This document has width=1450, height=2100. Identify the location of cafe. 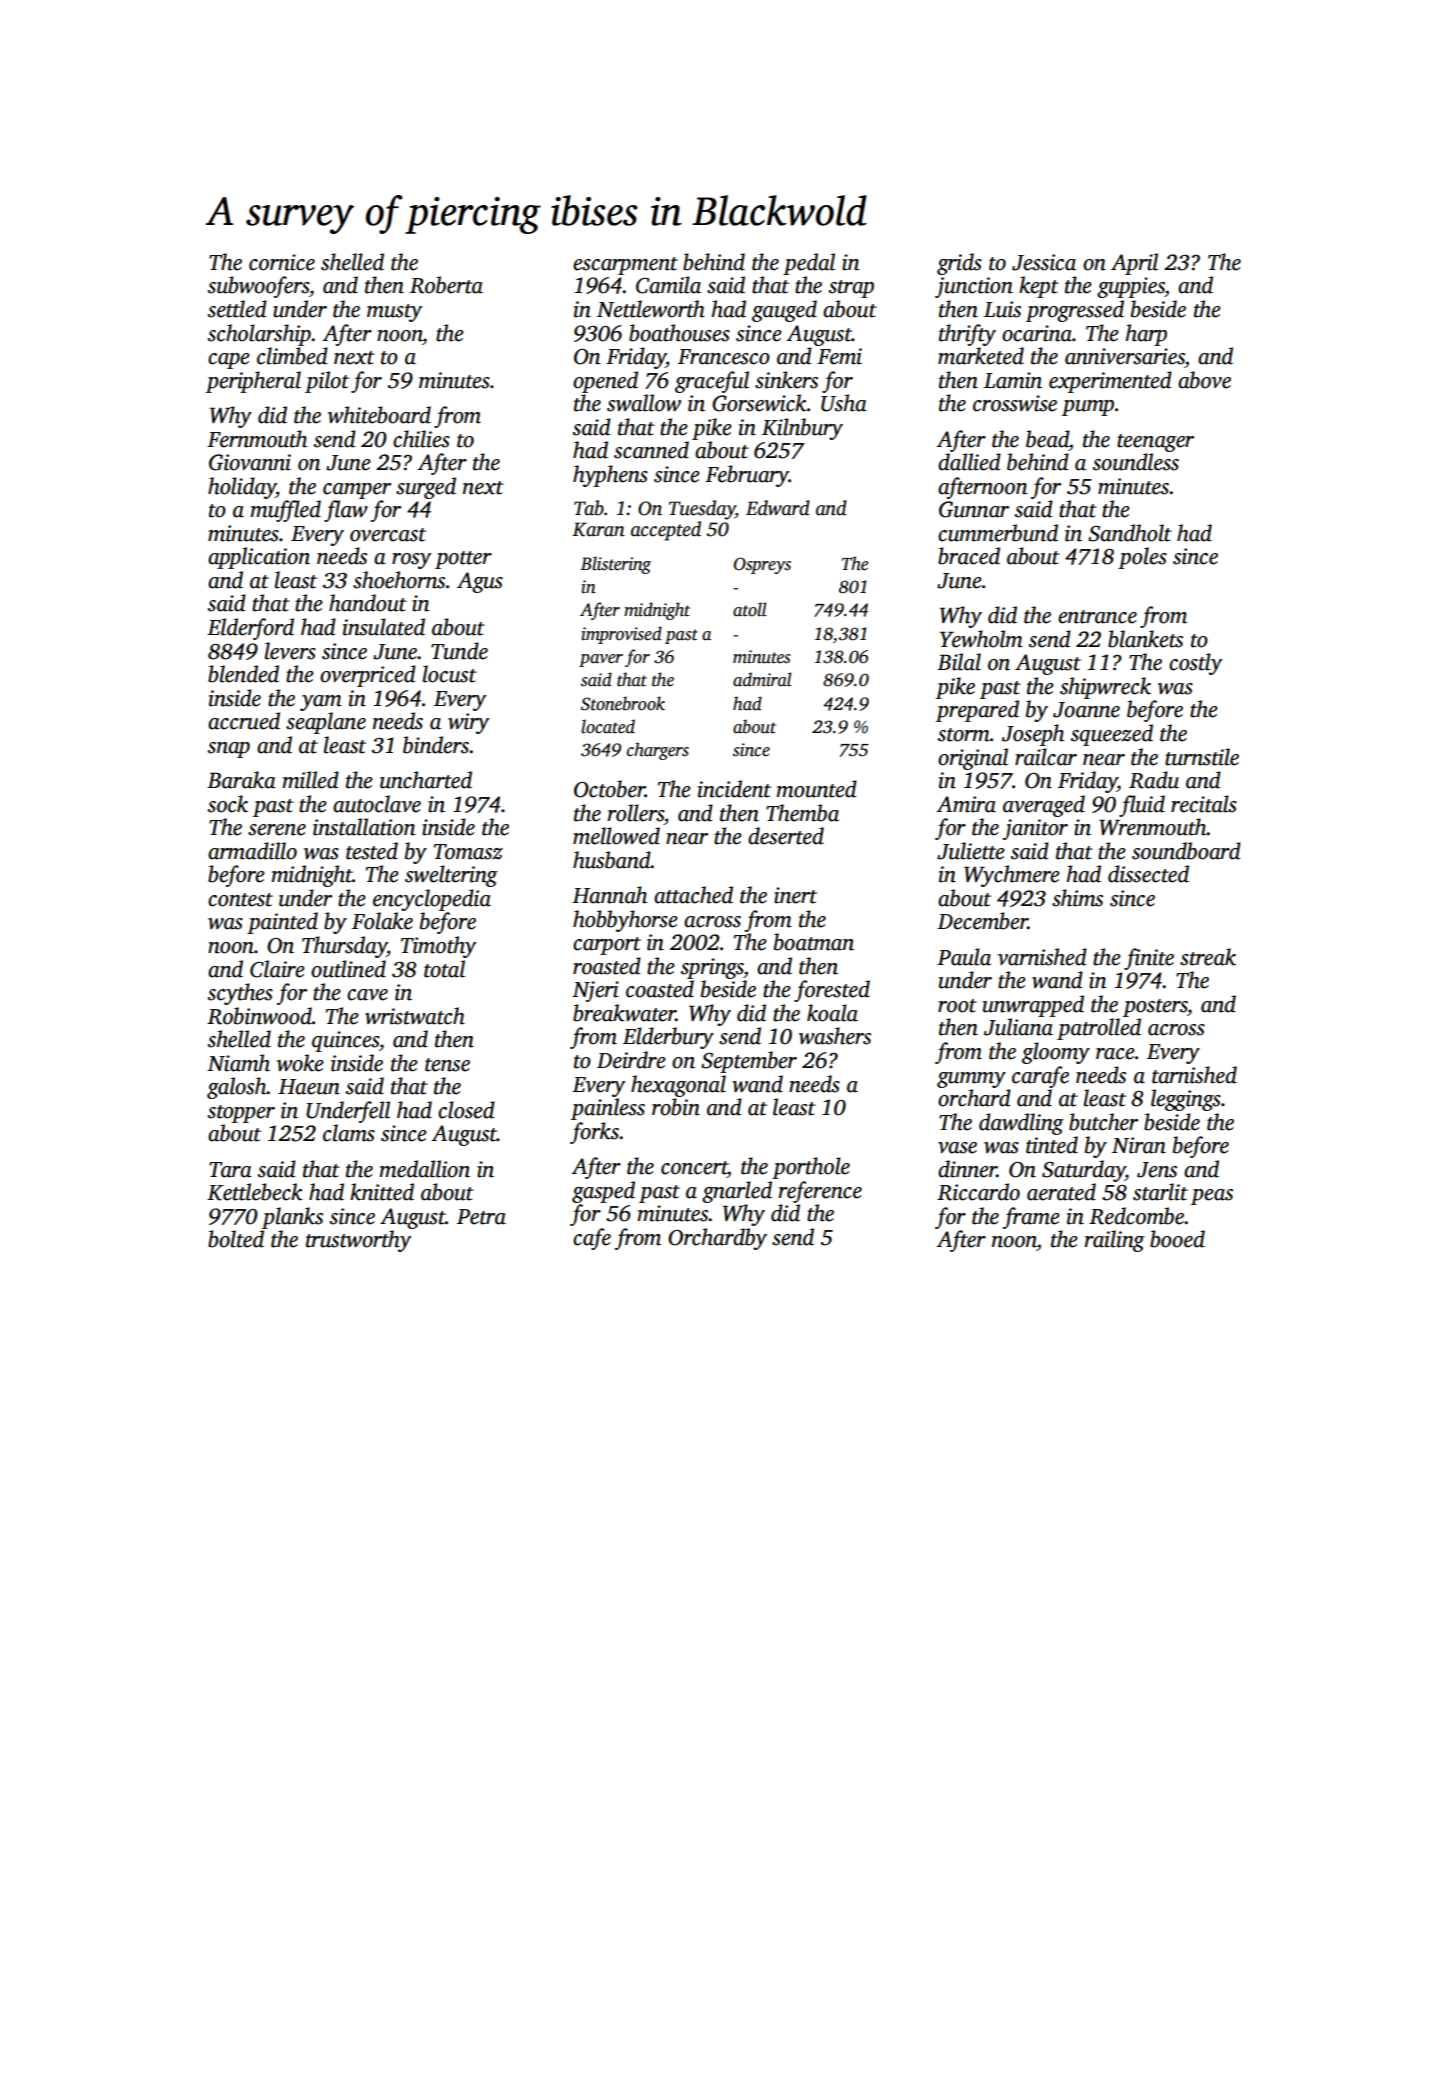
(592, 1239).
